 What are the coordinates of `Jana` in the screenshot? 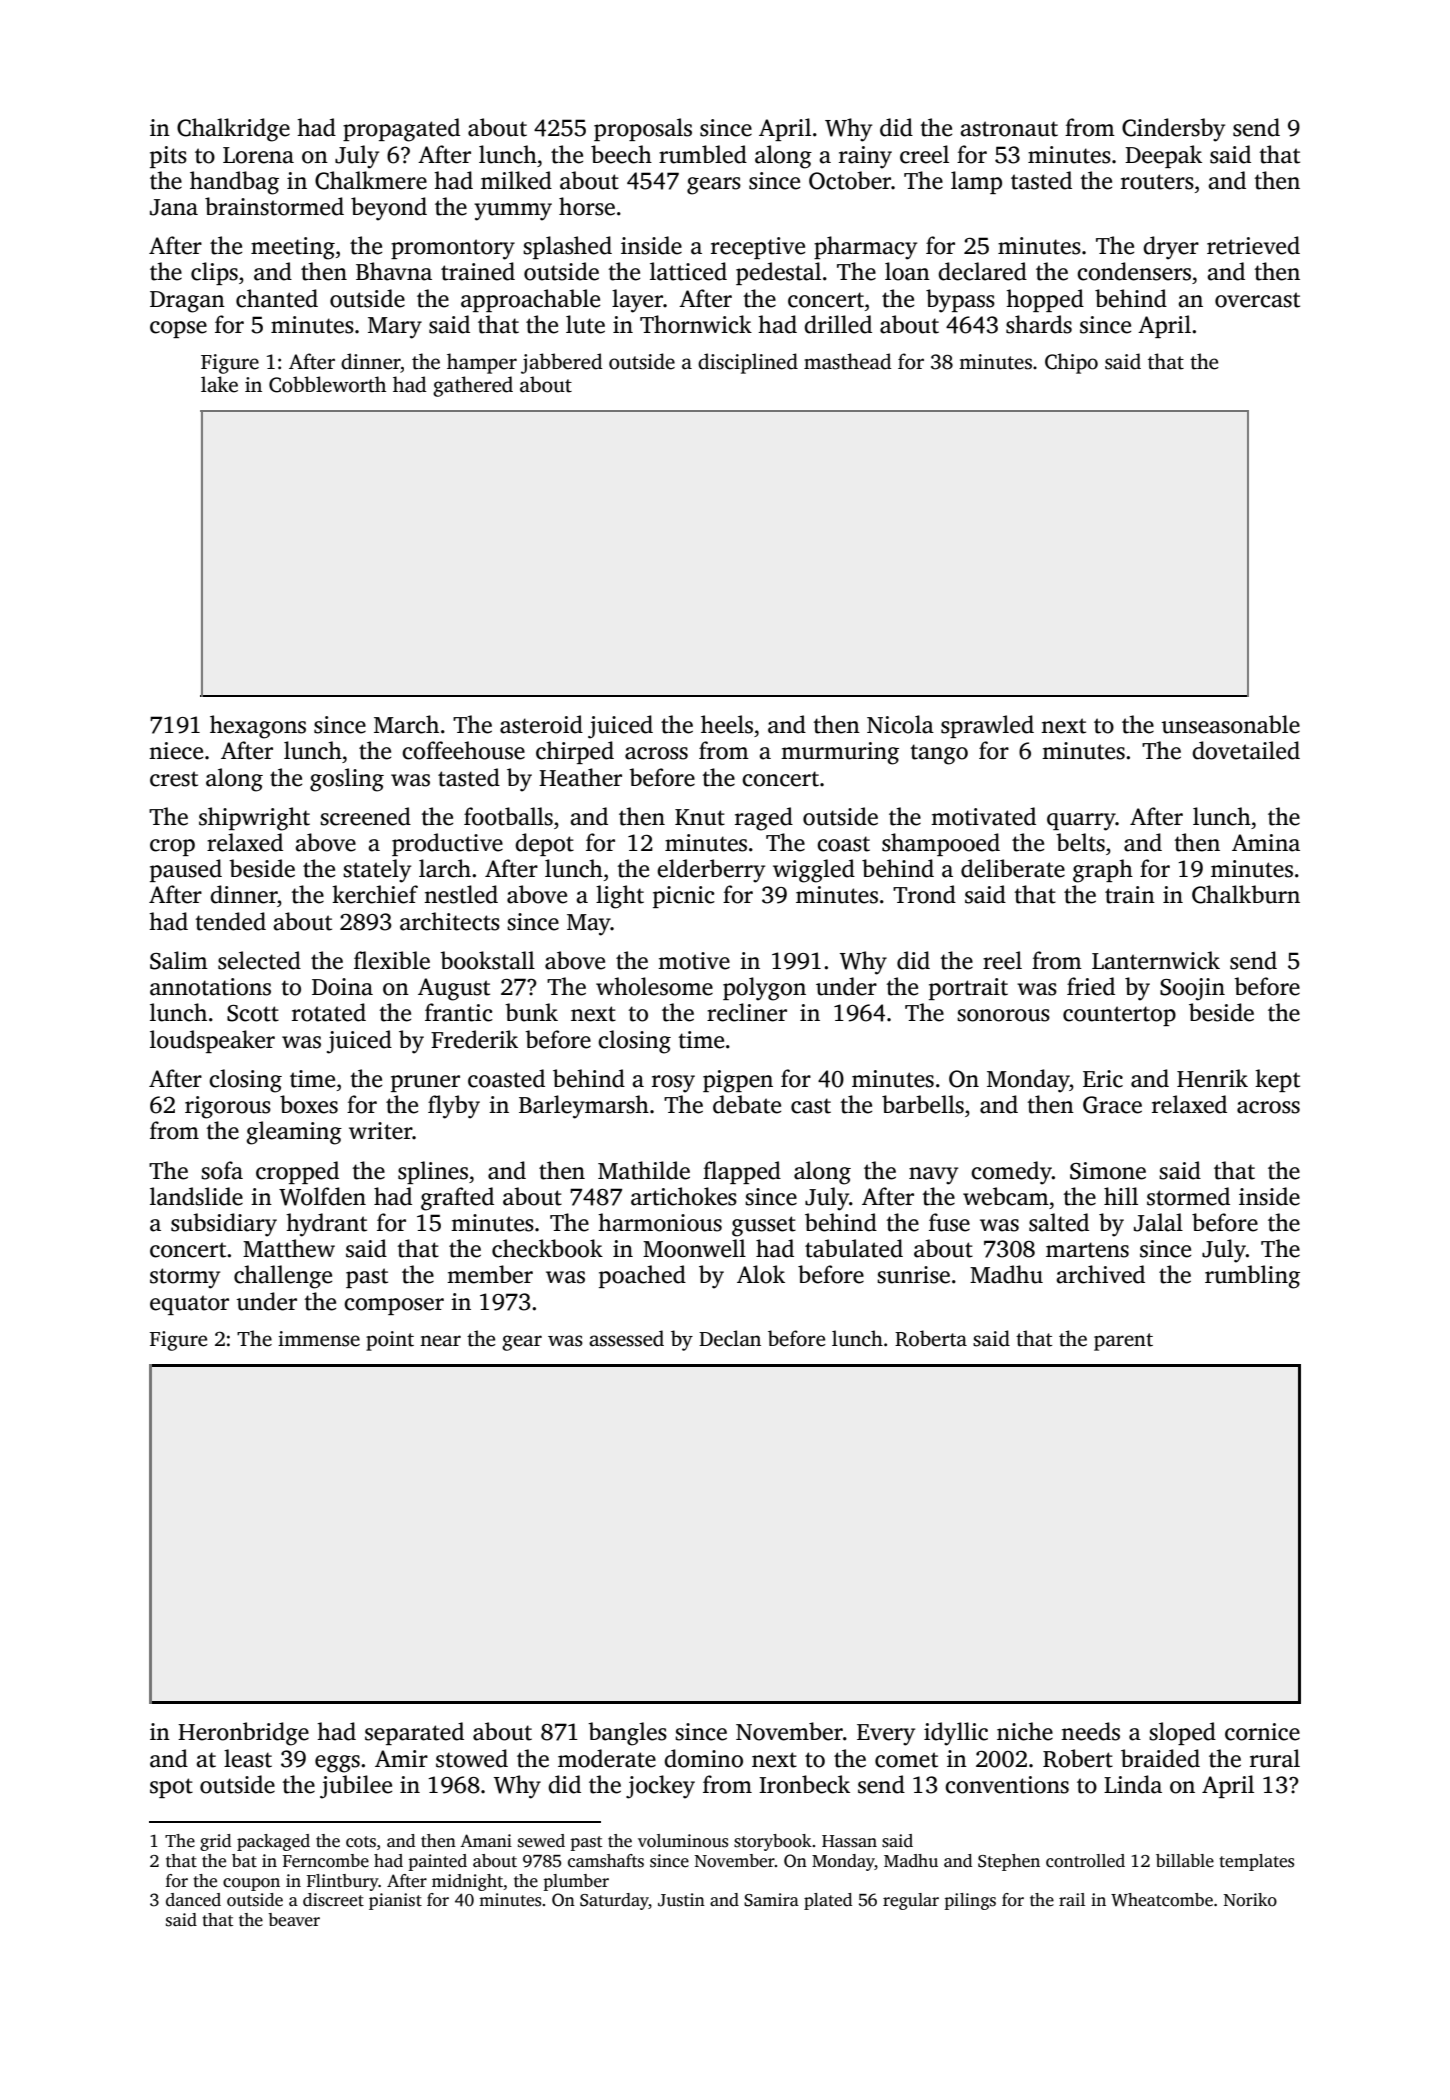 It's located at (174, 207).
